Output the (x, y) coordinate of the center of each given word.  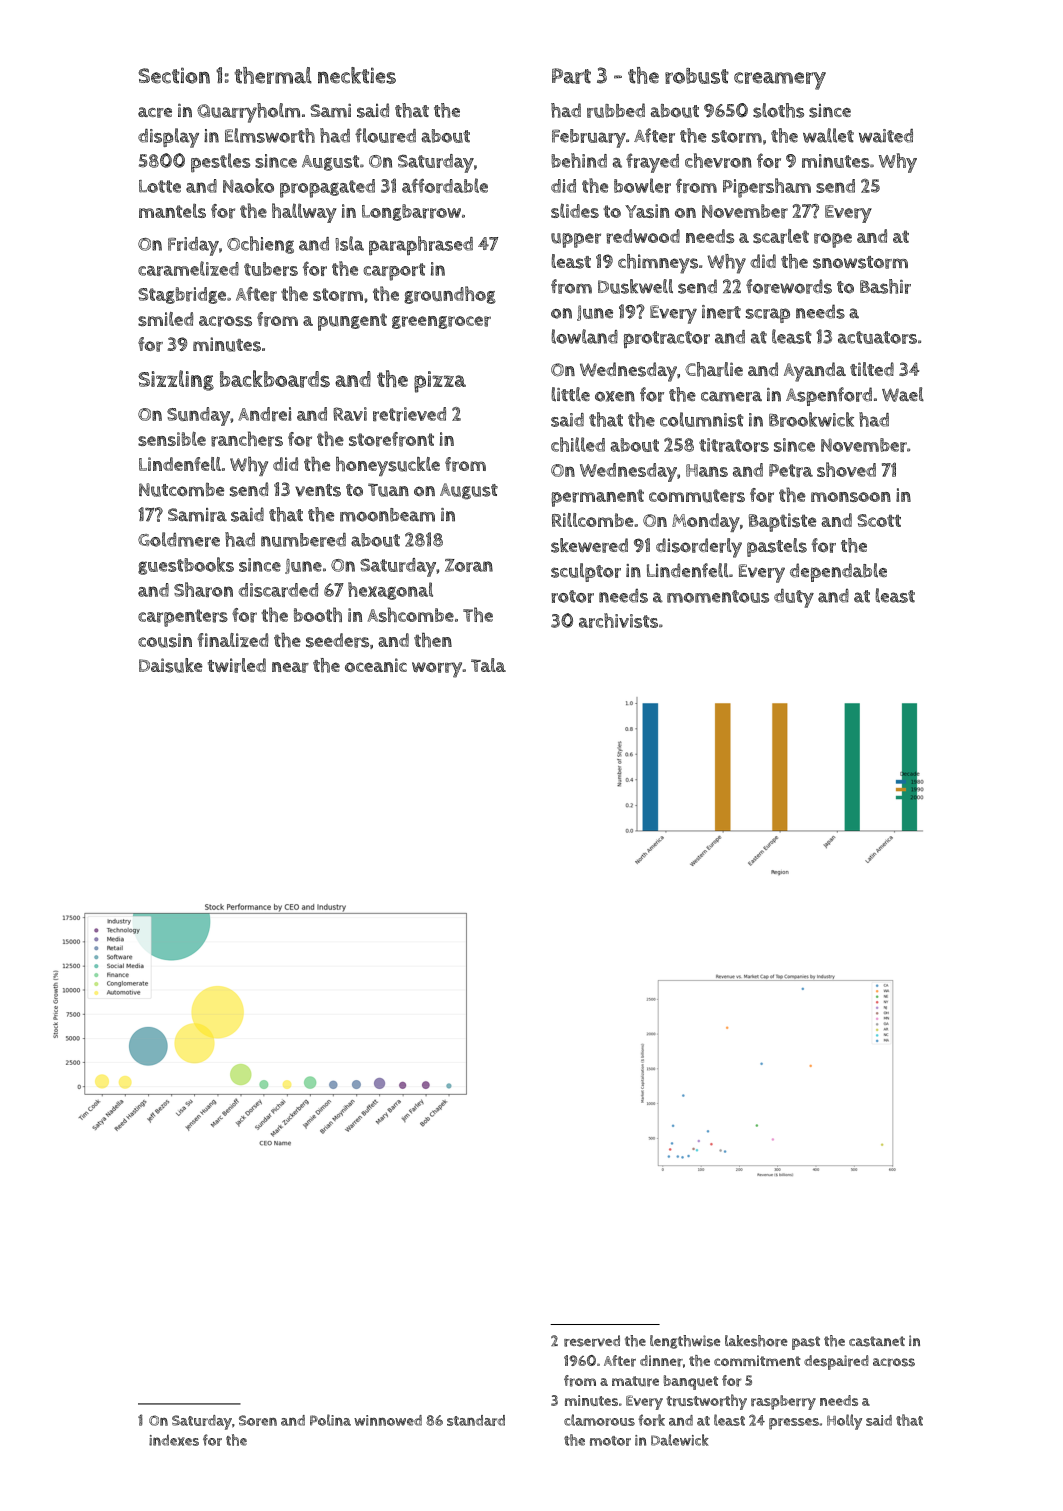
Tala (488, 665)
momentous (718, 596)
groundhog (450, 295)
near (290, 667)
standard (476, 1420)
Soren (258, 1420)
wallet (828, 135)
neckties (357, 75)
